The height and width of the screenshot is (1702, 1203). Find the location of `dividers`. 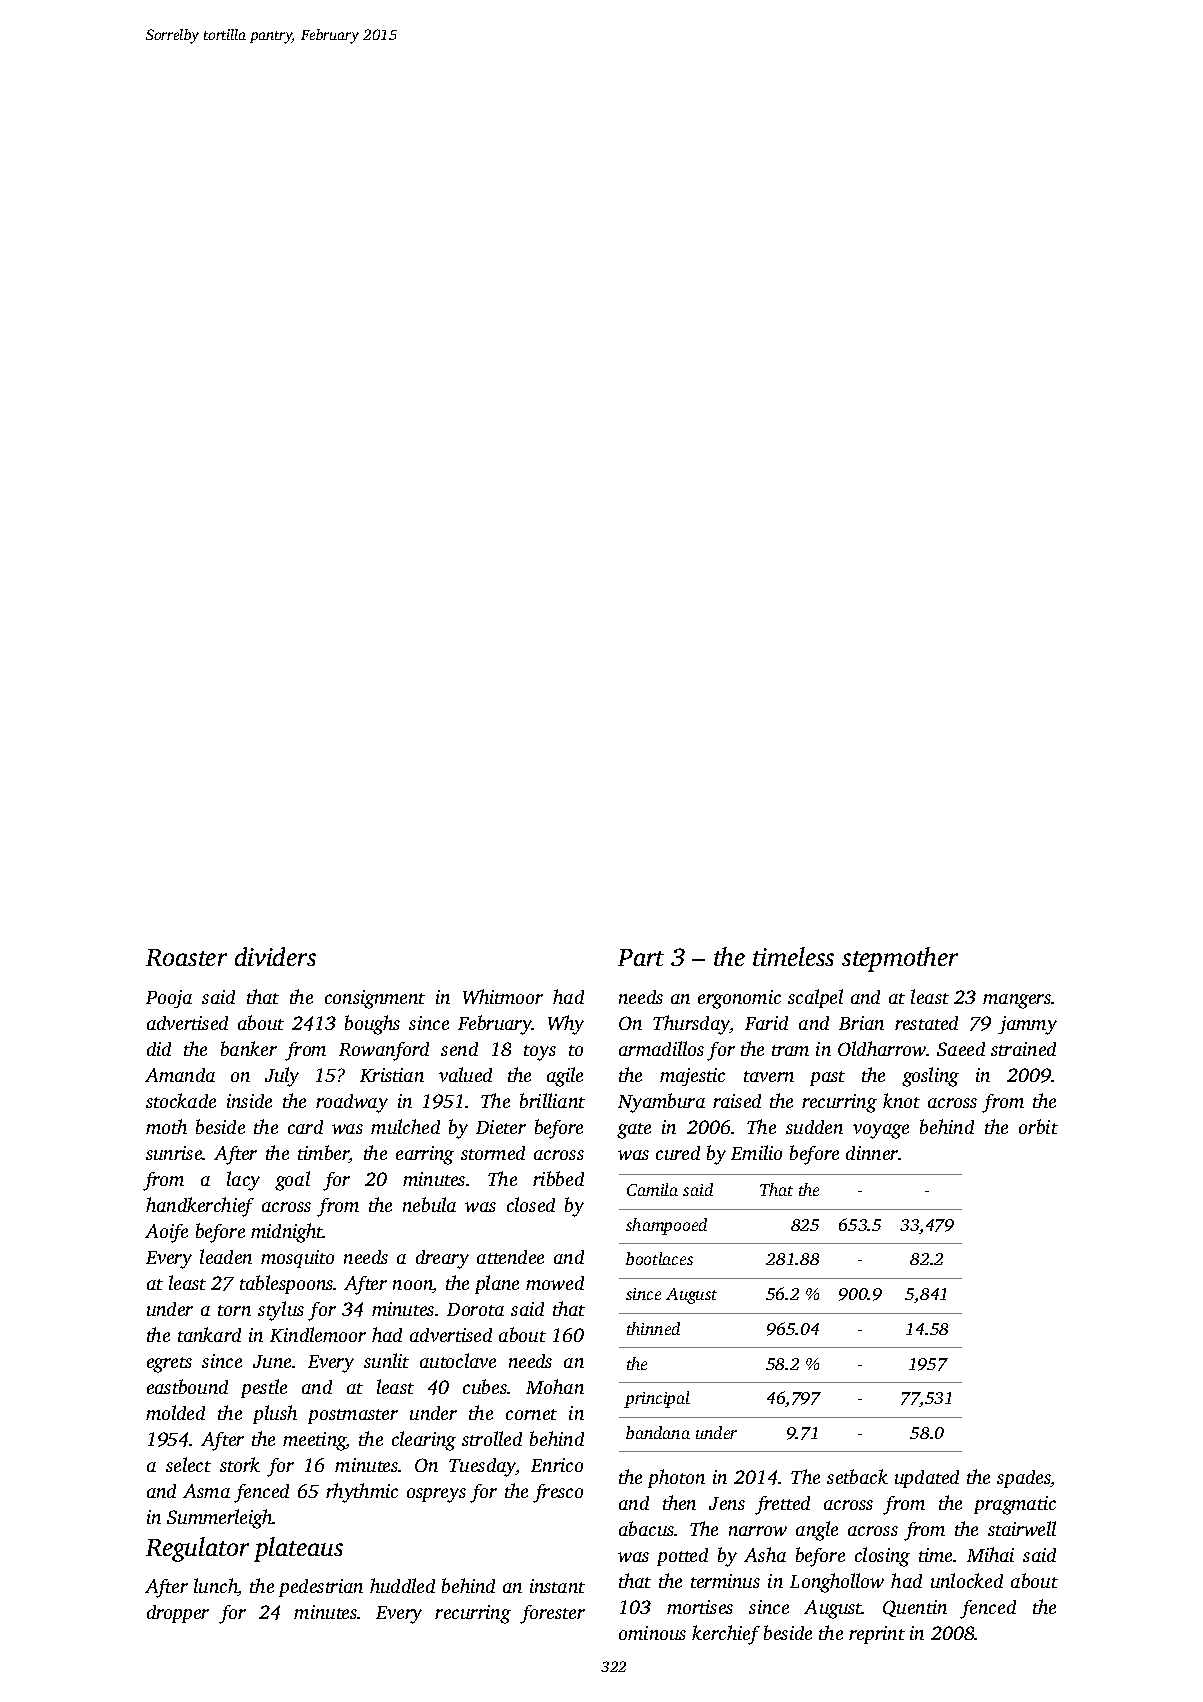

dividers is located at coordinates (275, 956).
